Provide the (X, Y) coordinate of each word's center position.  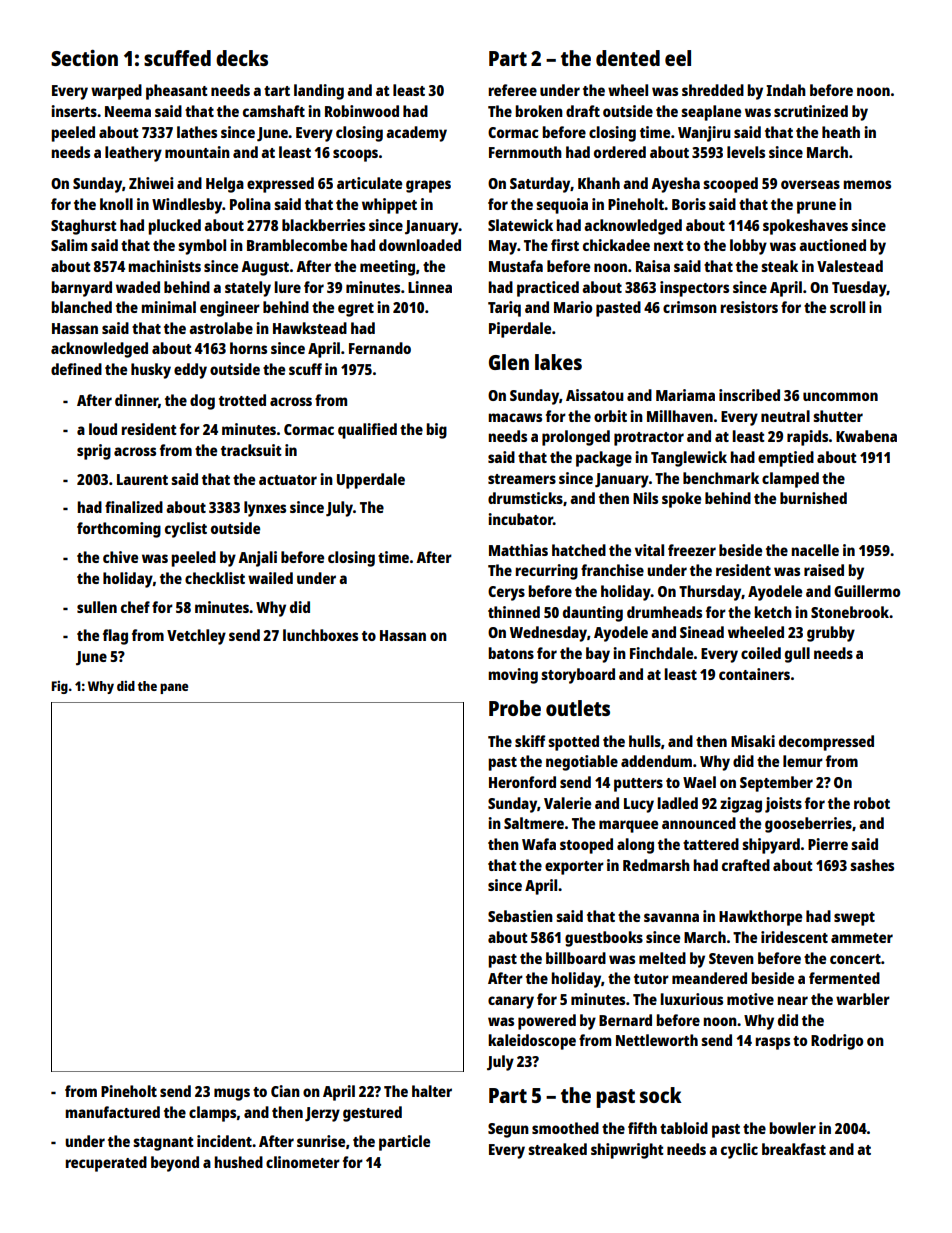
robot (872, 803)
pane (174, 688)
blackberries (323, 225)
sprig (94, 452)
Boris (689, 204)
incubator (520, 519)
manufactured (112, 1112)
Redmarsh (656, 865)
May (503, 247)
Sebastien (520, 916)
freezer (692, 550)
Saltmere (534, 823)
